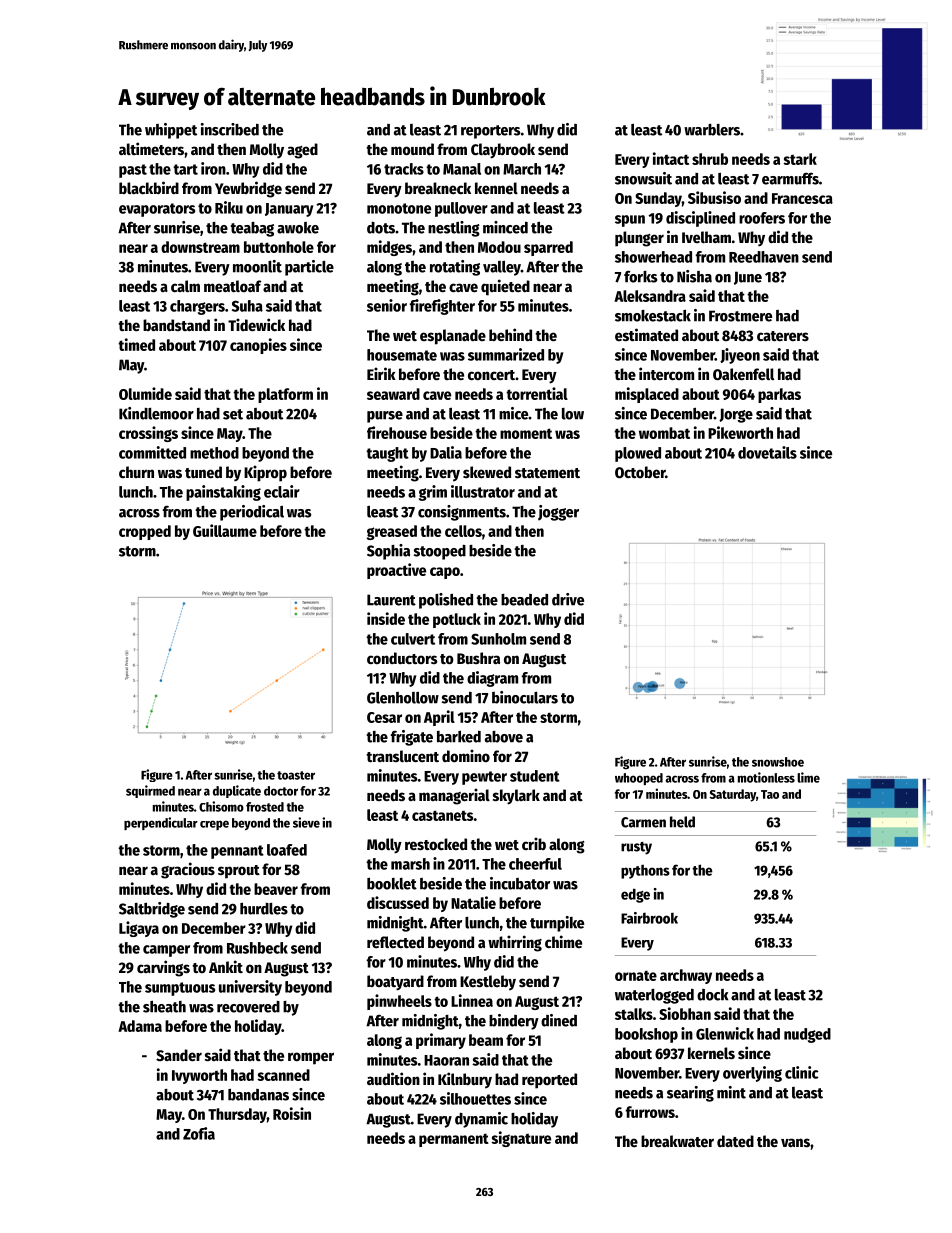 The width and height of the screenshot is (952, 1233). What do you see at coordinates (463, 531) in the screenshot?
I see `cellos` at bounding box center [463, 531].
